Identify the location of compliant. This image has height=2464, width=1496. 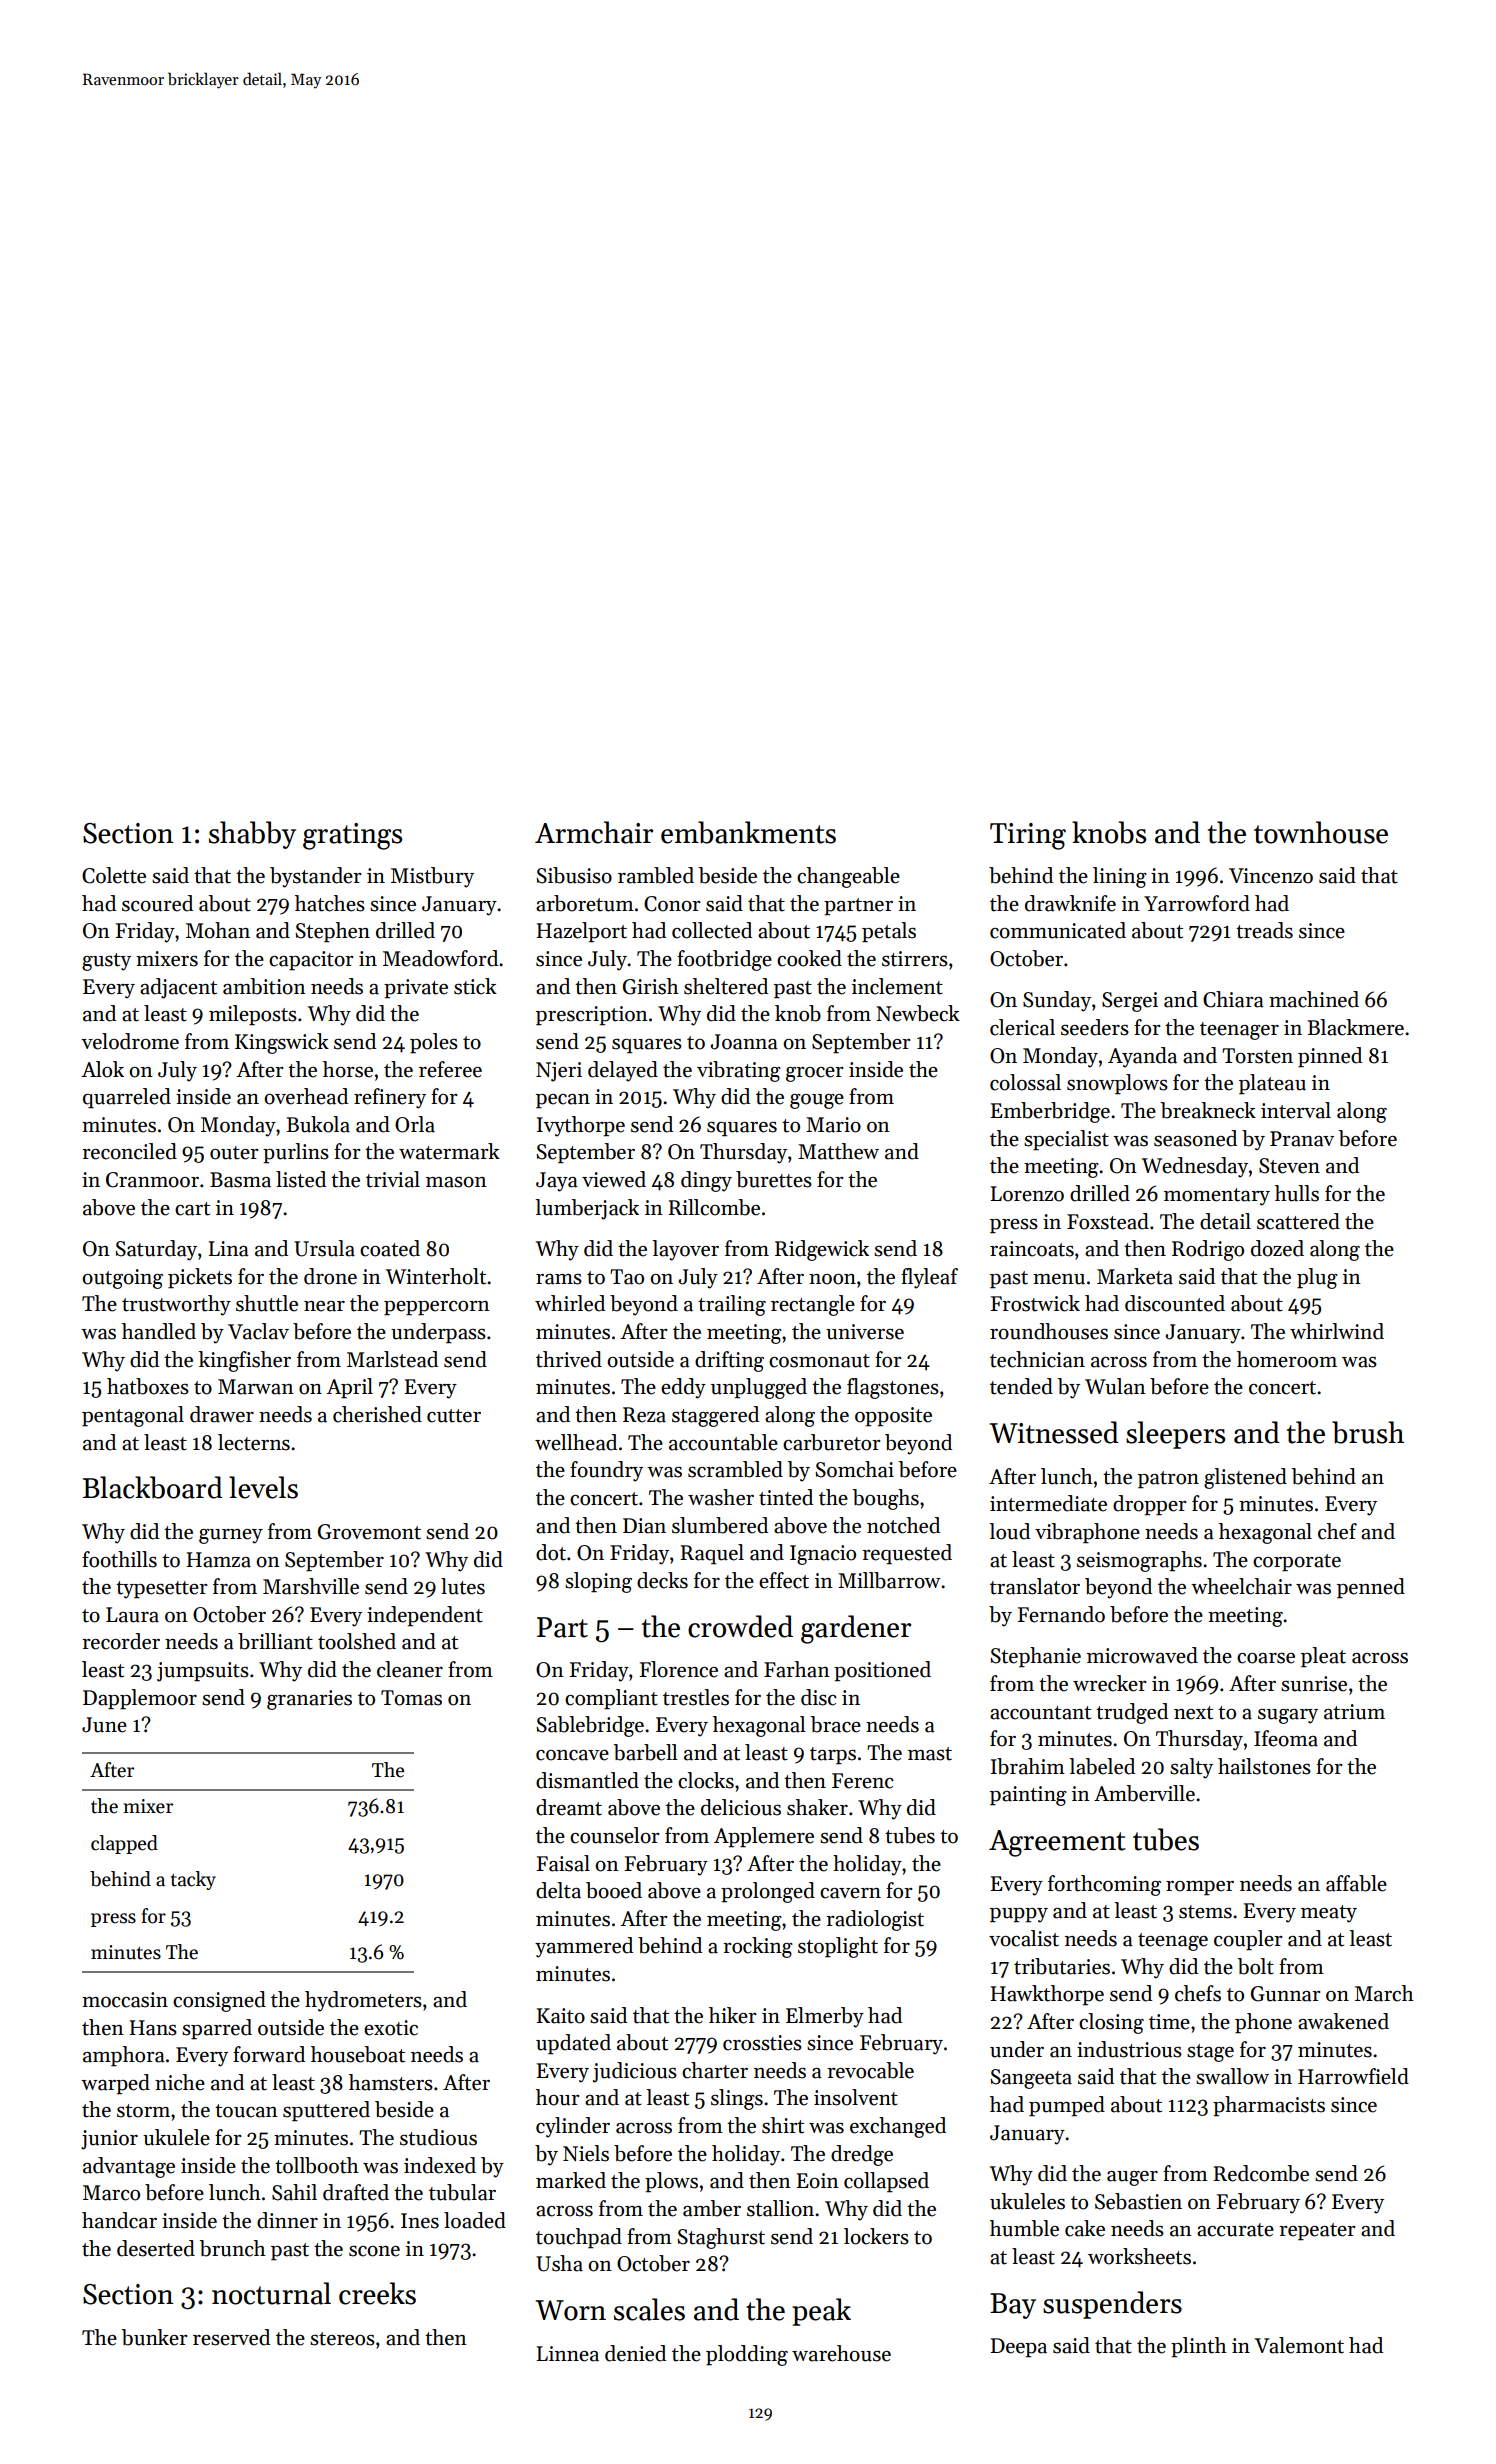
(611, 1699).
